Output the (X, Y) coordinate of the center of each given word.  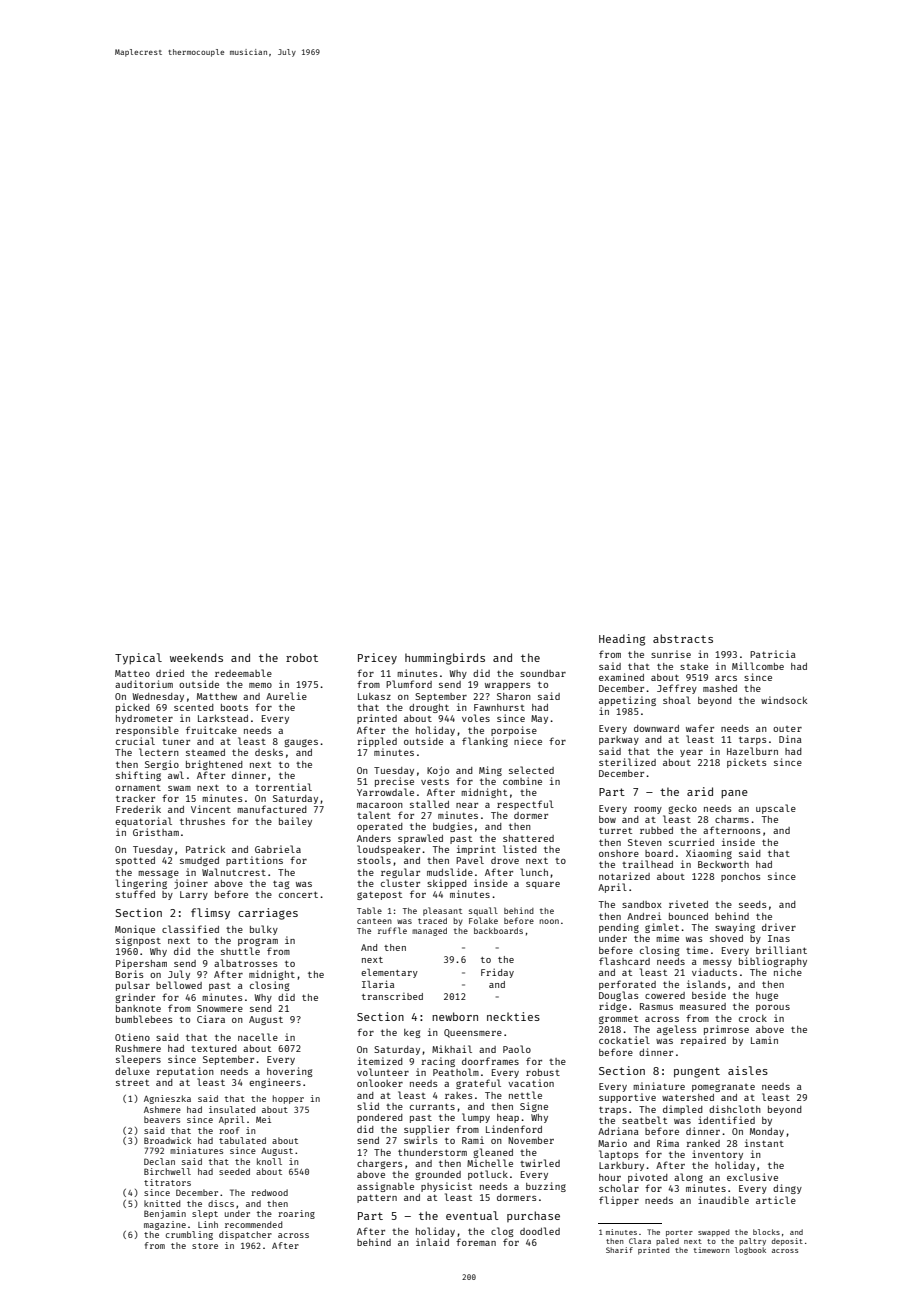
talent (374, 815)
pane (734, 794)
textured (214, 1048)
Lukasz (374, 696)
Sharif (619, 1250)
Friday (497, 973)
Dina (790, 739)
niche (788, 972)
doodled (540, 1231)
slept (205, 1214)
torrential (283, 787)
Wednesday (158, 697)
